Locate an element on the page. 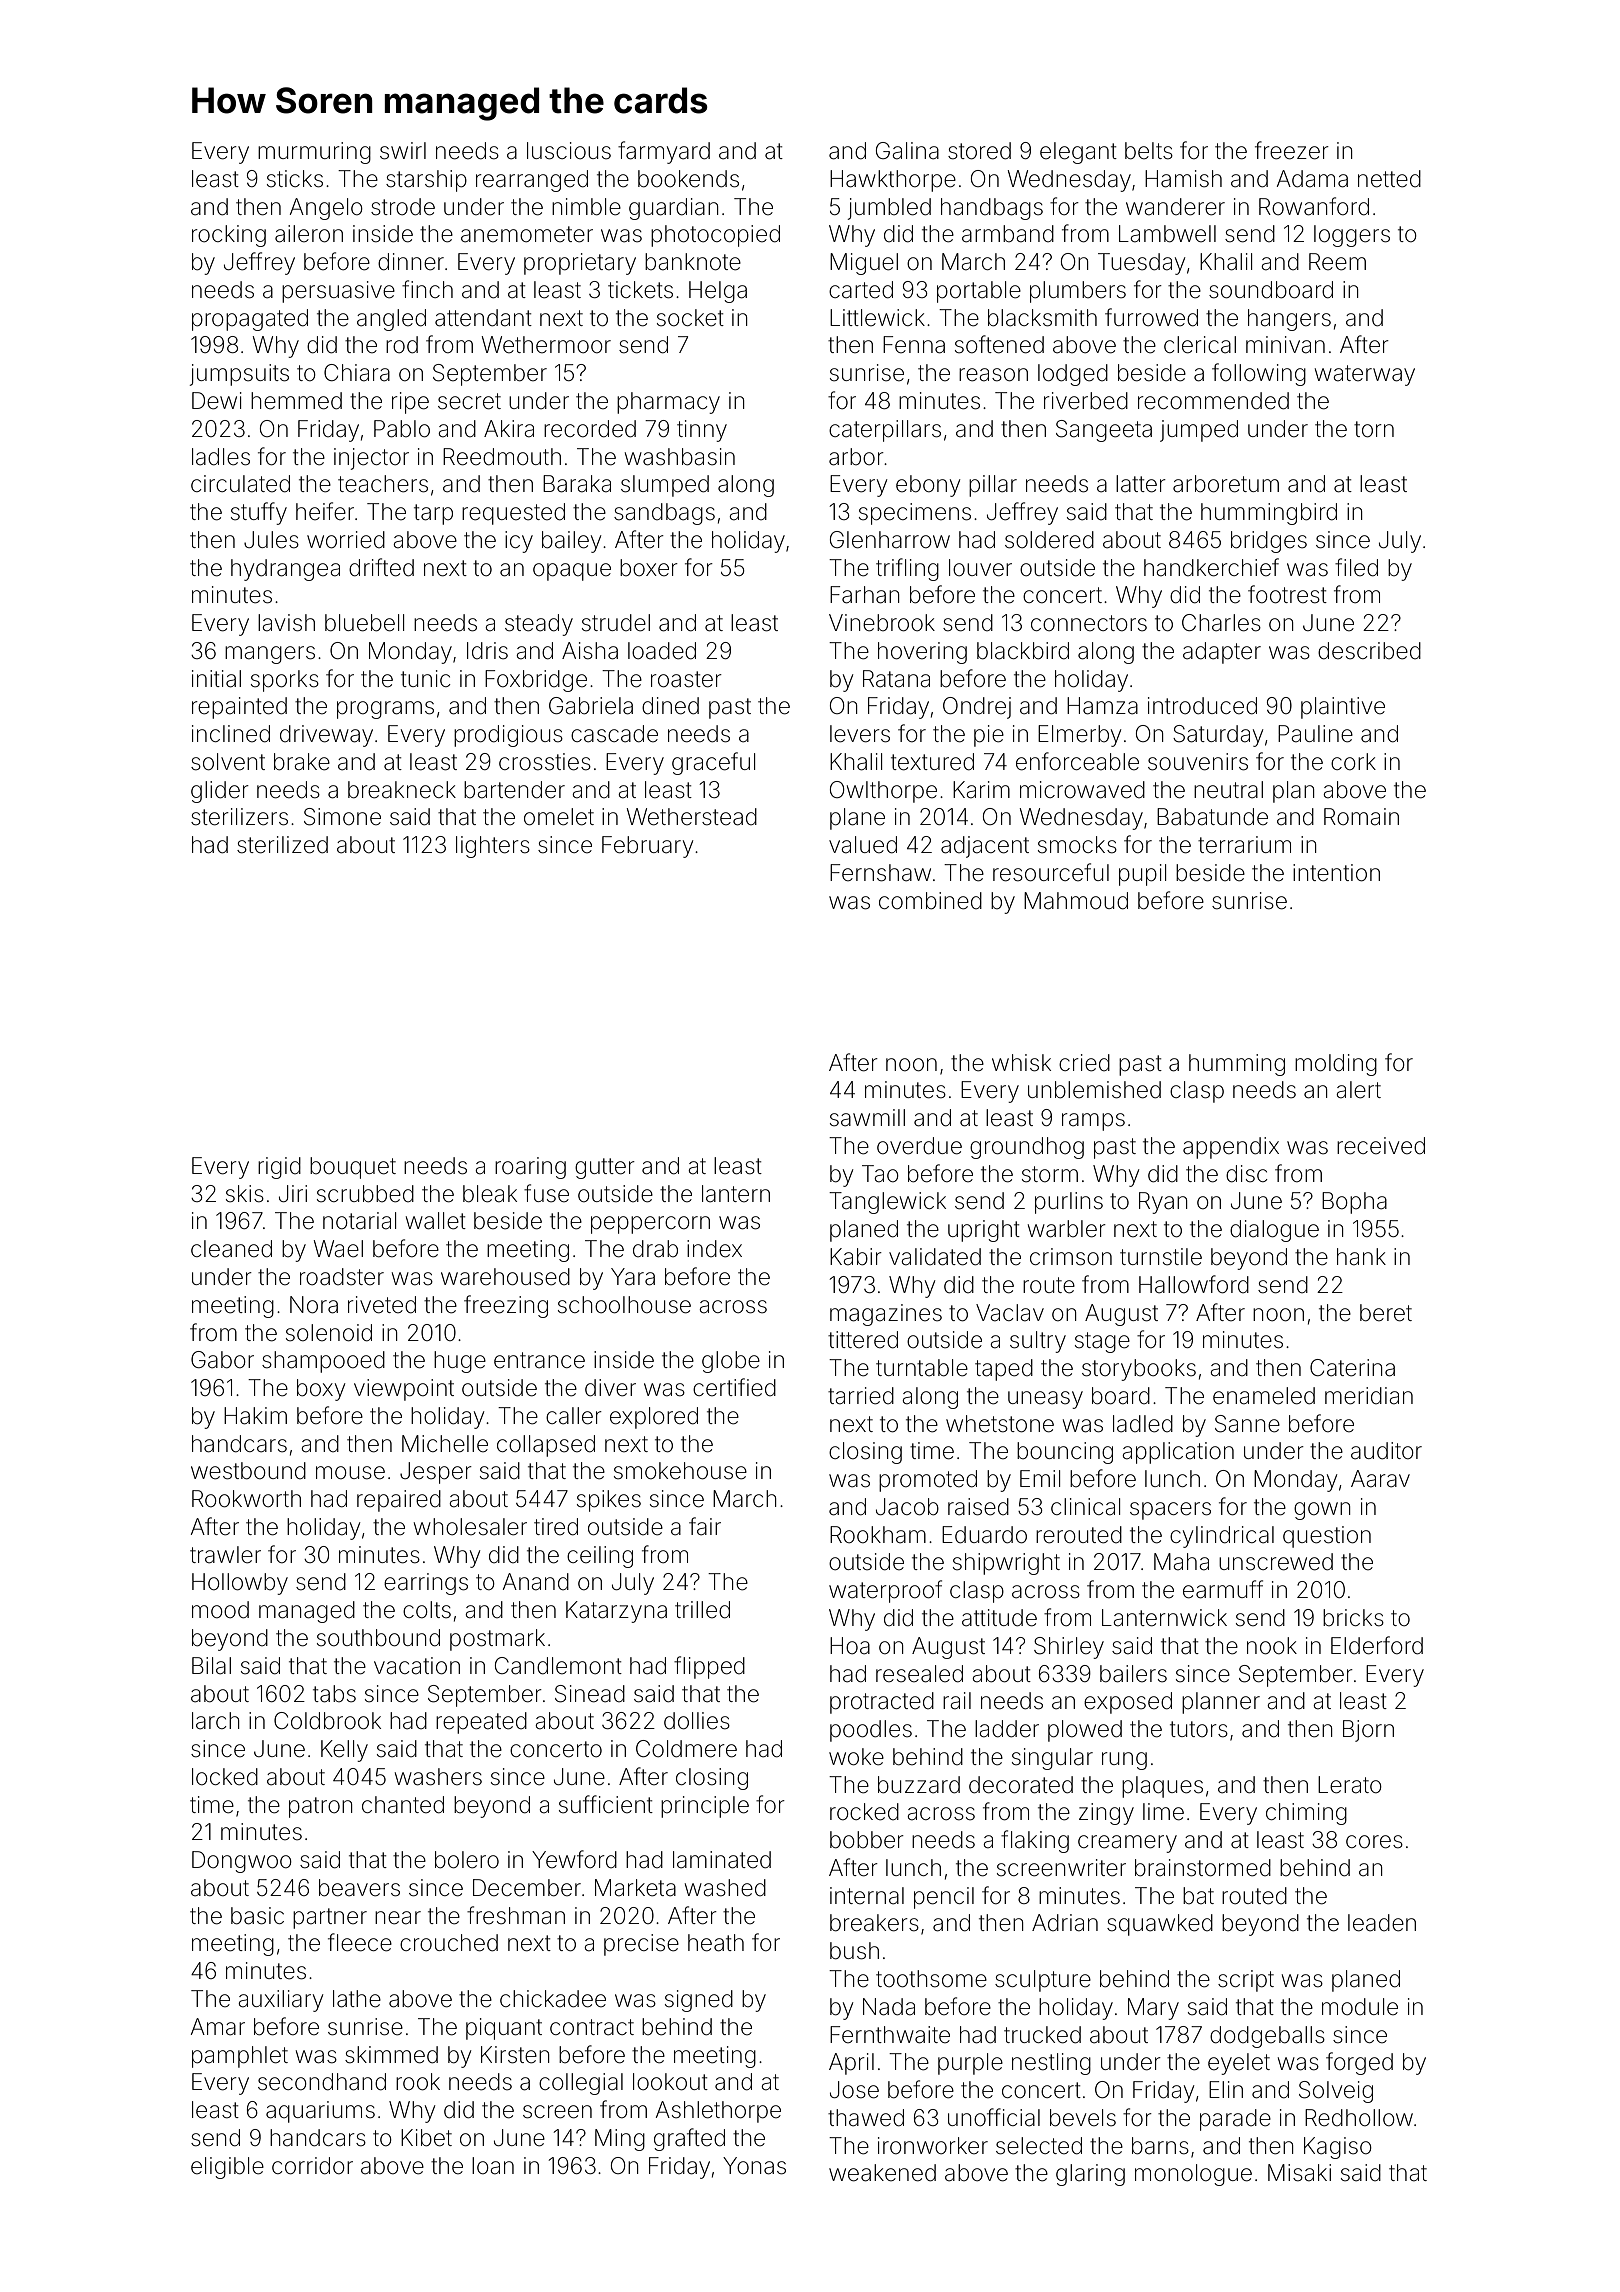 This document has height=2292, width=1620. murmuring is located at coordinates (314, 153).
